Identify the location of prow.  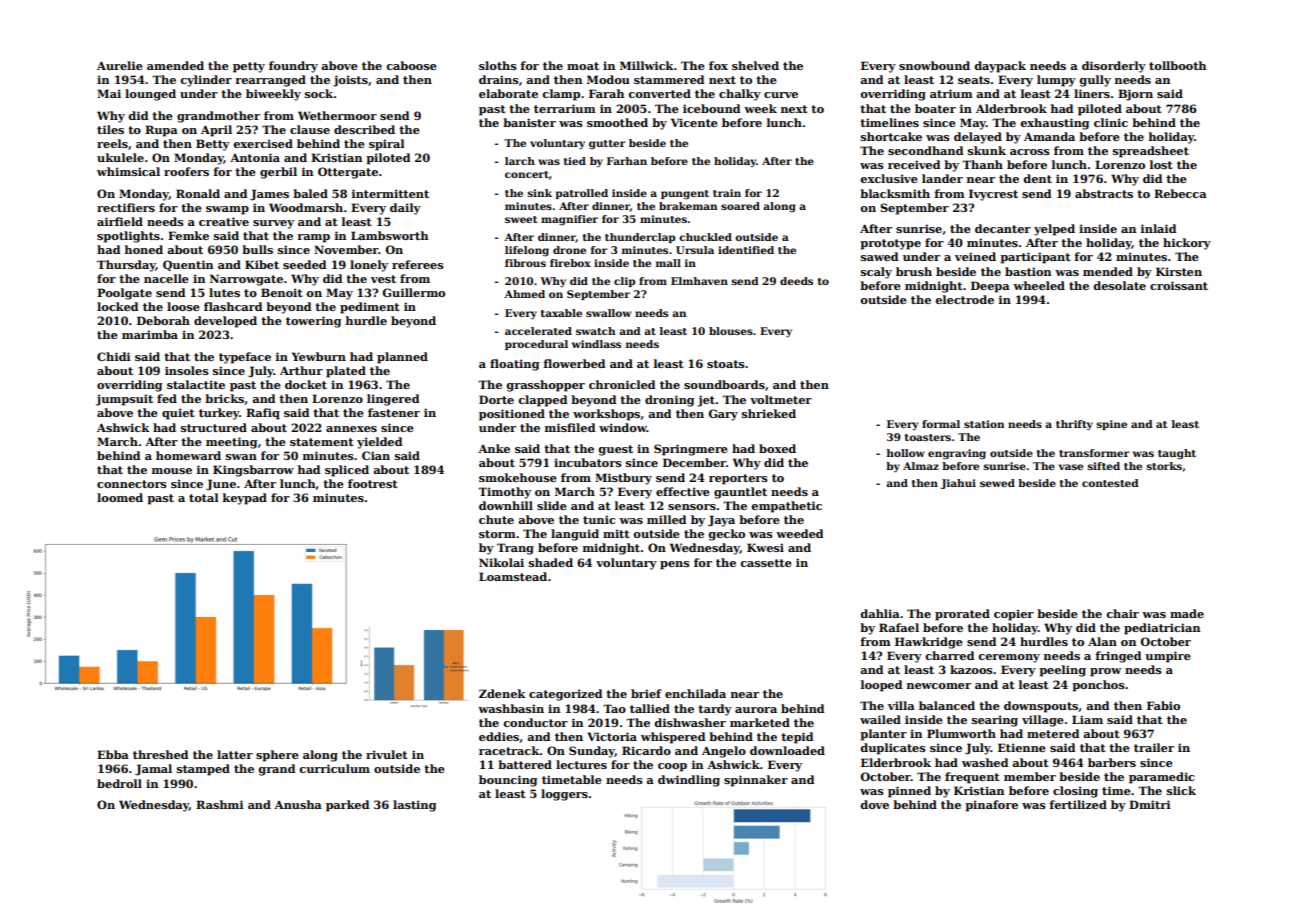
(1105, 672).
